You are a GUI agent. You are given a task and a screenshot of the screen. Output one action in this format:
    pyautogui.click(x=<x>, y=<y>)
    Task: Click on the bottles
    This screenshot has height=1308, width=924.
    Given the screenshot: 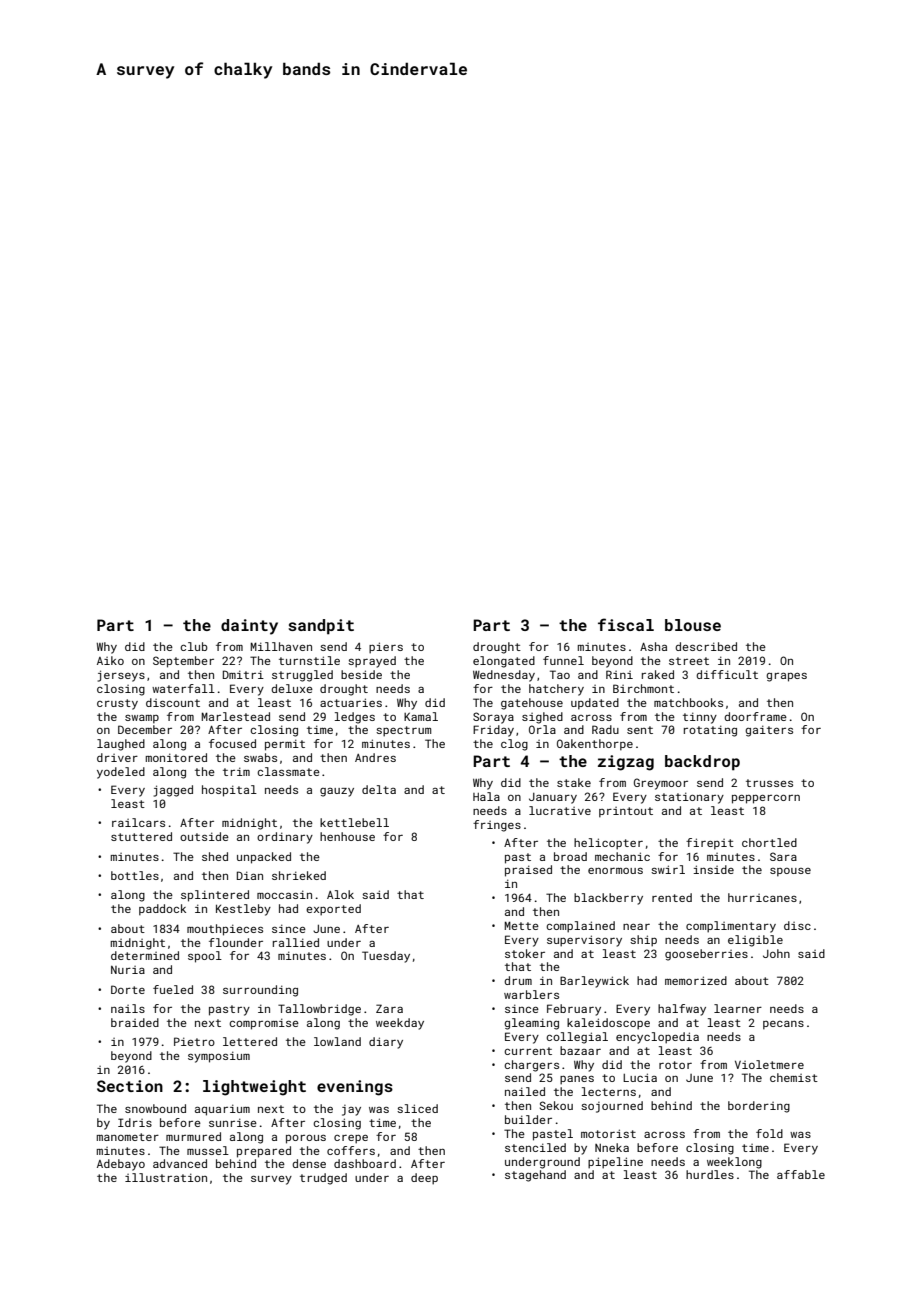 What is the action you would take?
    pyautogui.click(x=135, y=875)
